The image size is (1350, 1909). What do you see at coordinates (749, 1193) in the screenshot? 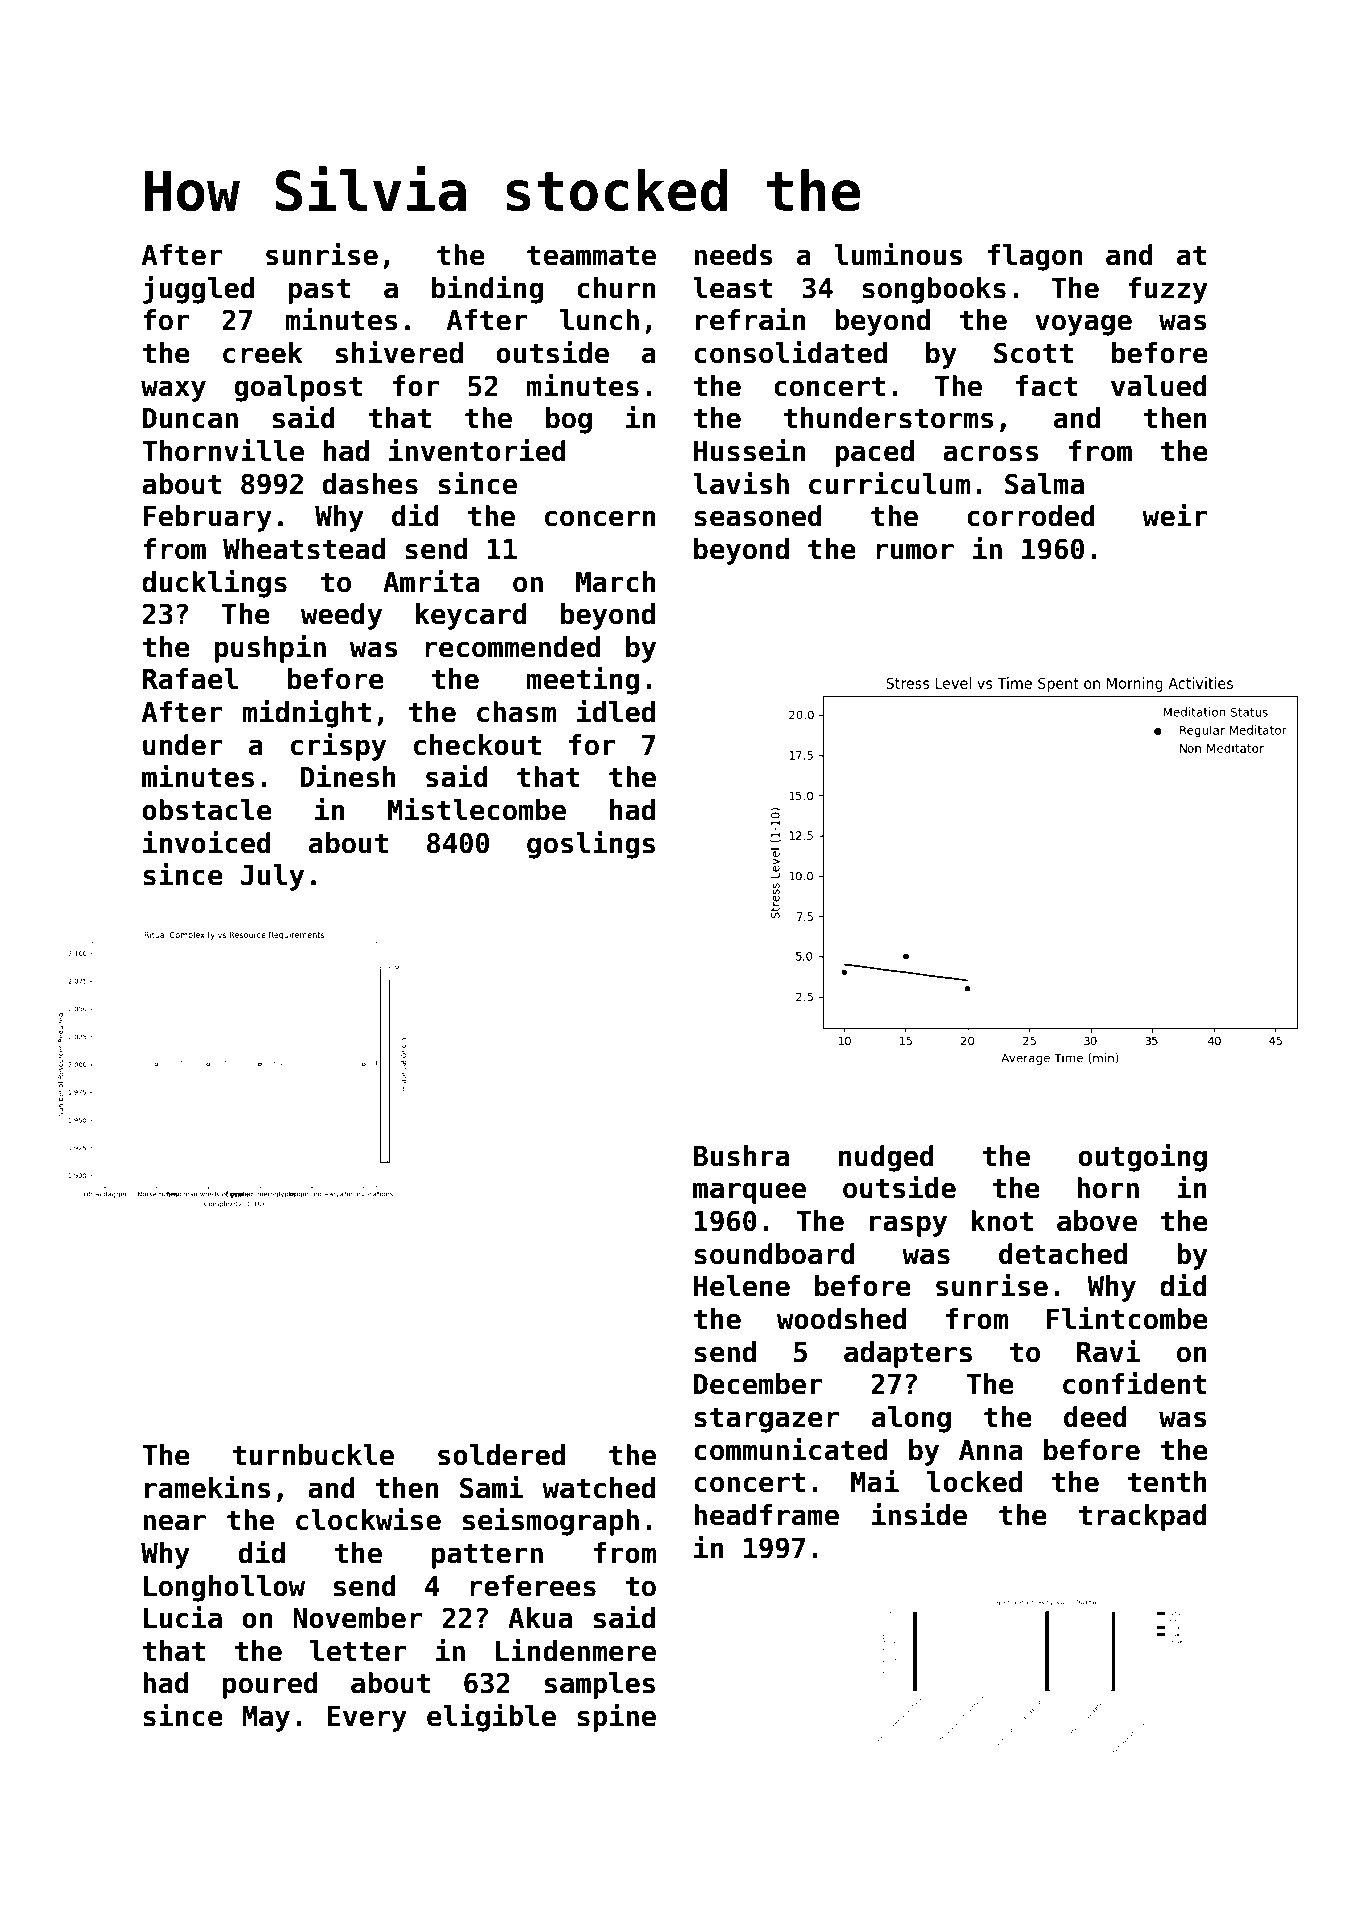
I see `marquee` at bounding box center [749, 1193].
